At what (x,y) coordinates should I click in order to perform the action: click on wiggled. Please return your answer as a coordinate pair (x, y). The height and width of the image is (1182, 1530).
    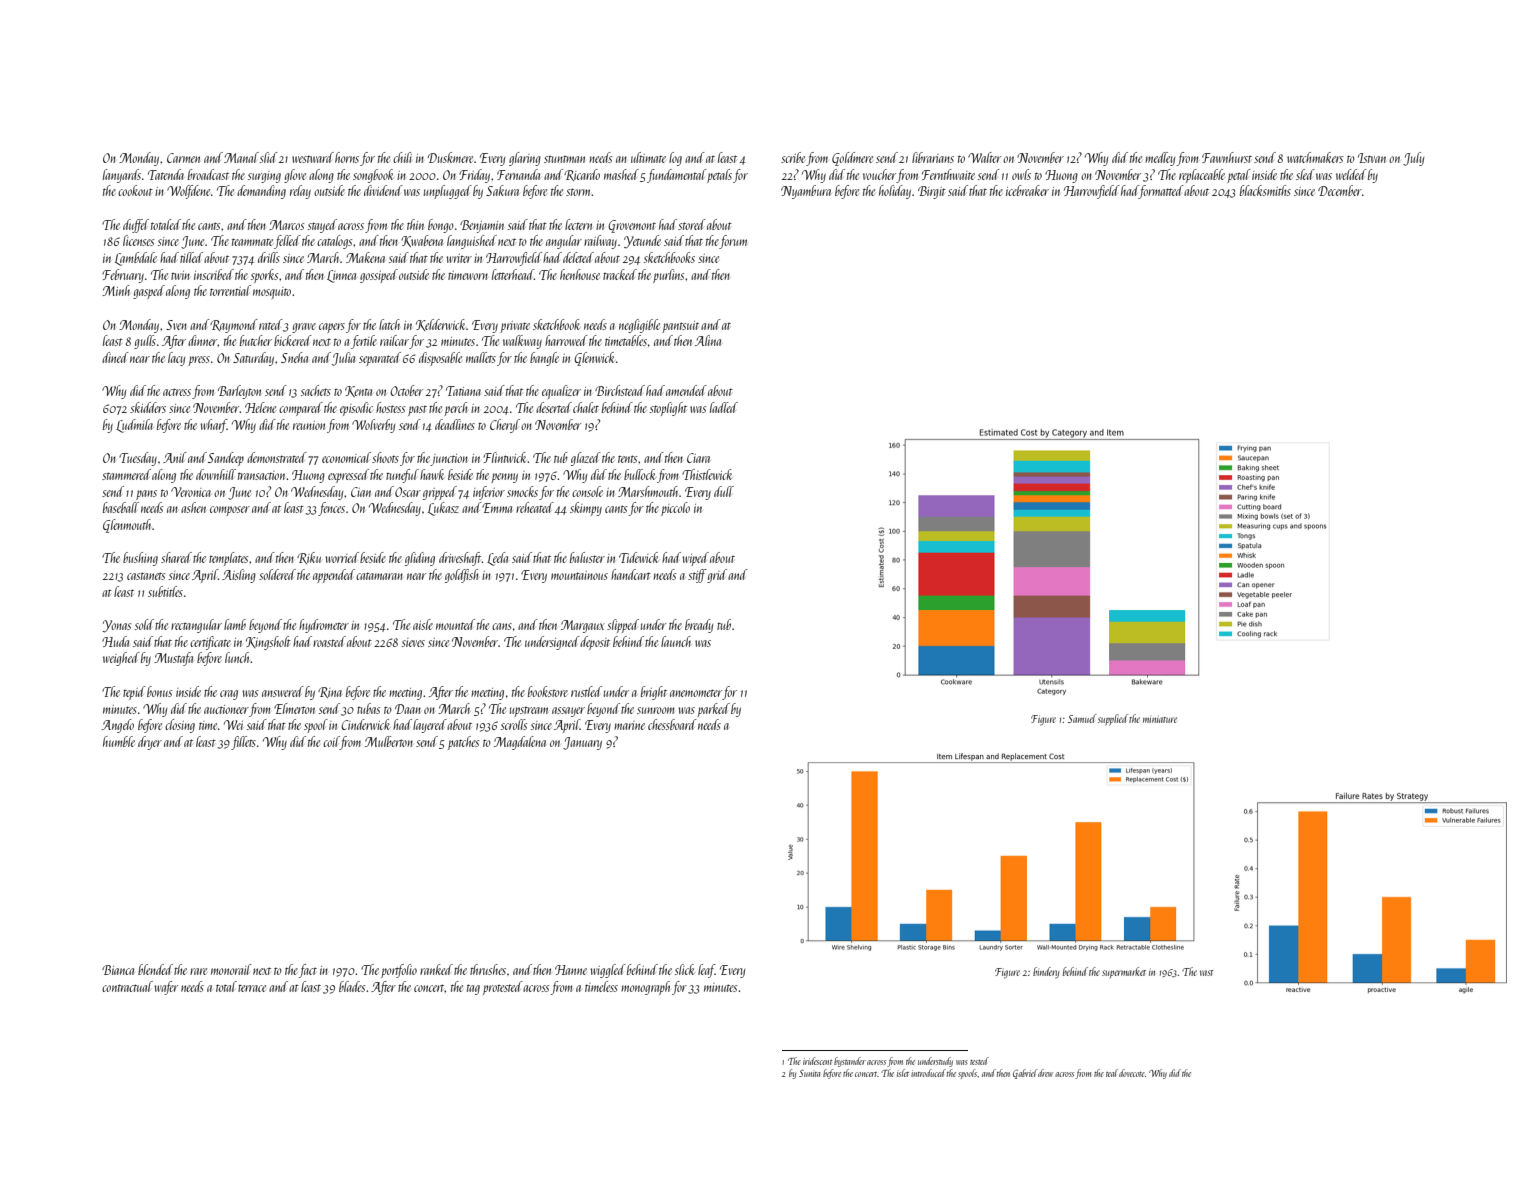
    Looking at the image, I should click on (608, 971).
